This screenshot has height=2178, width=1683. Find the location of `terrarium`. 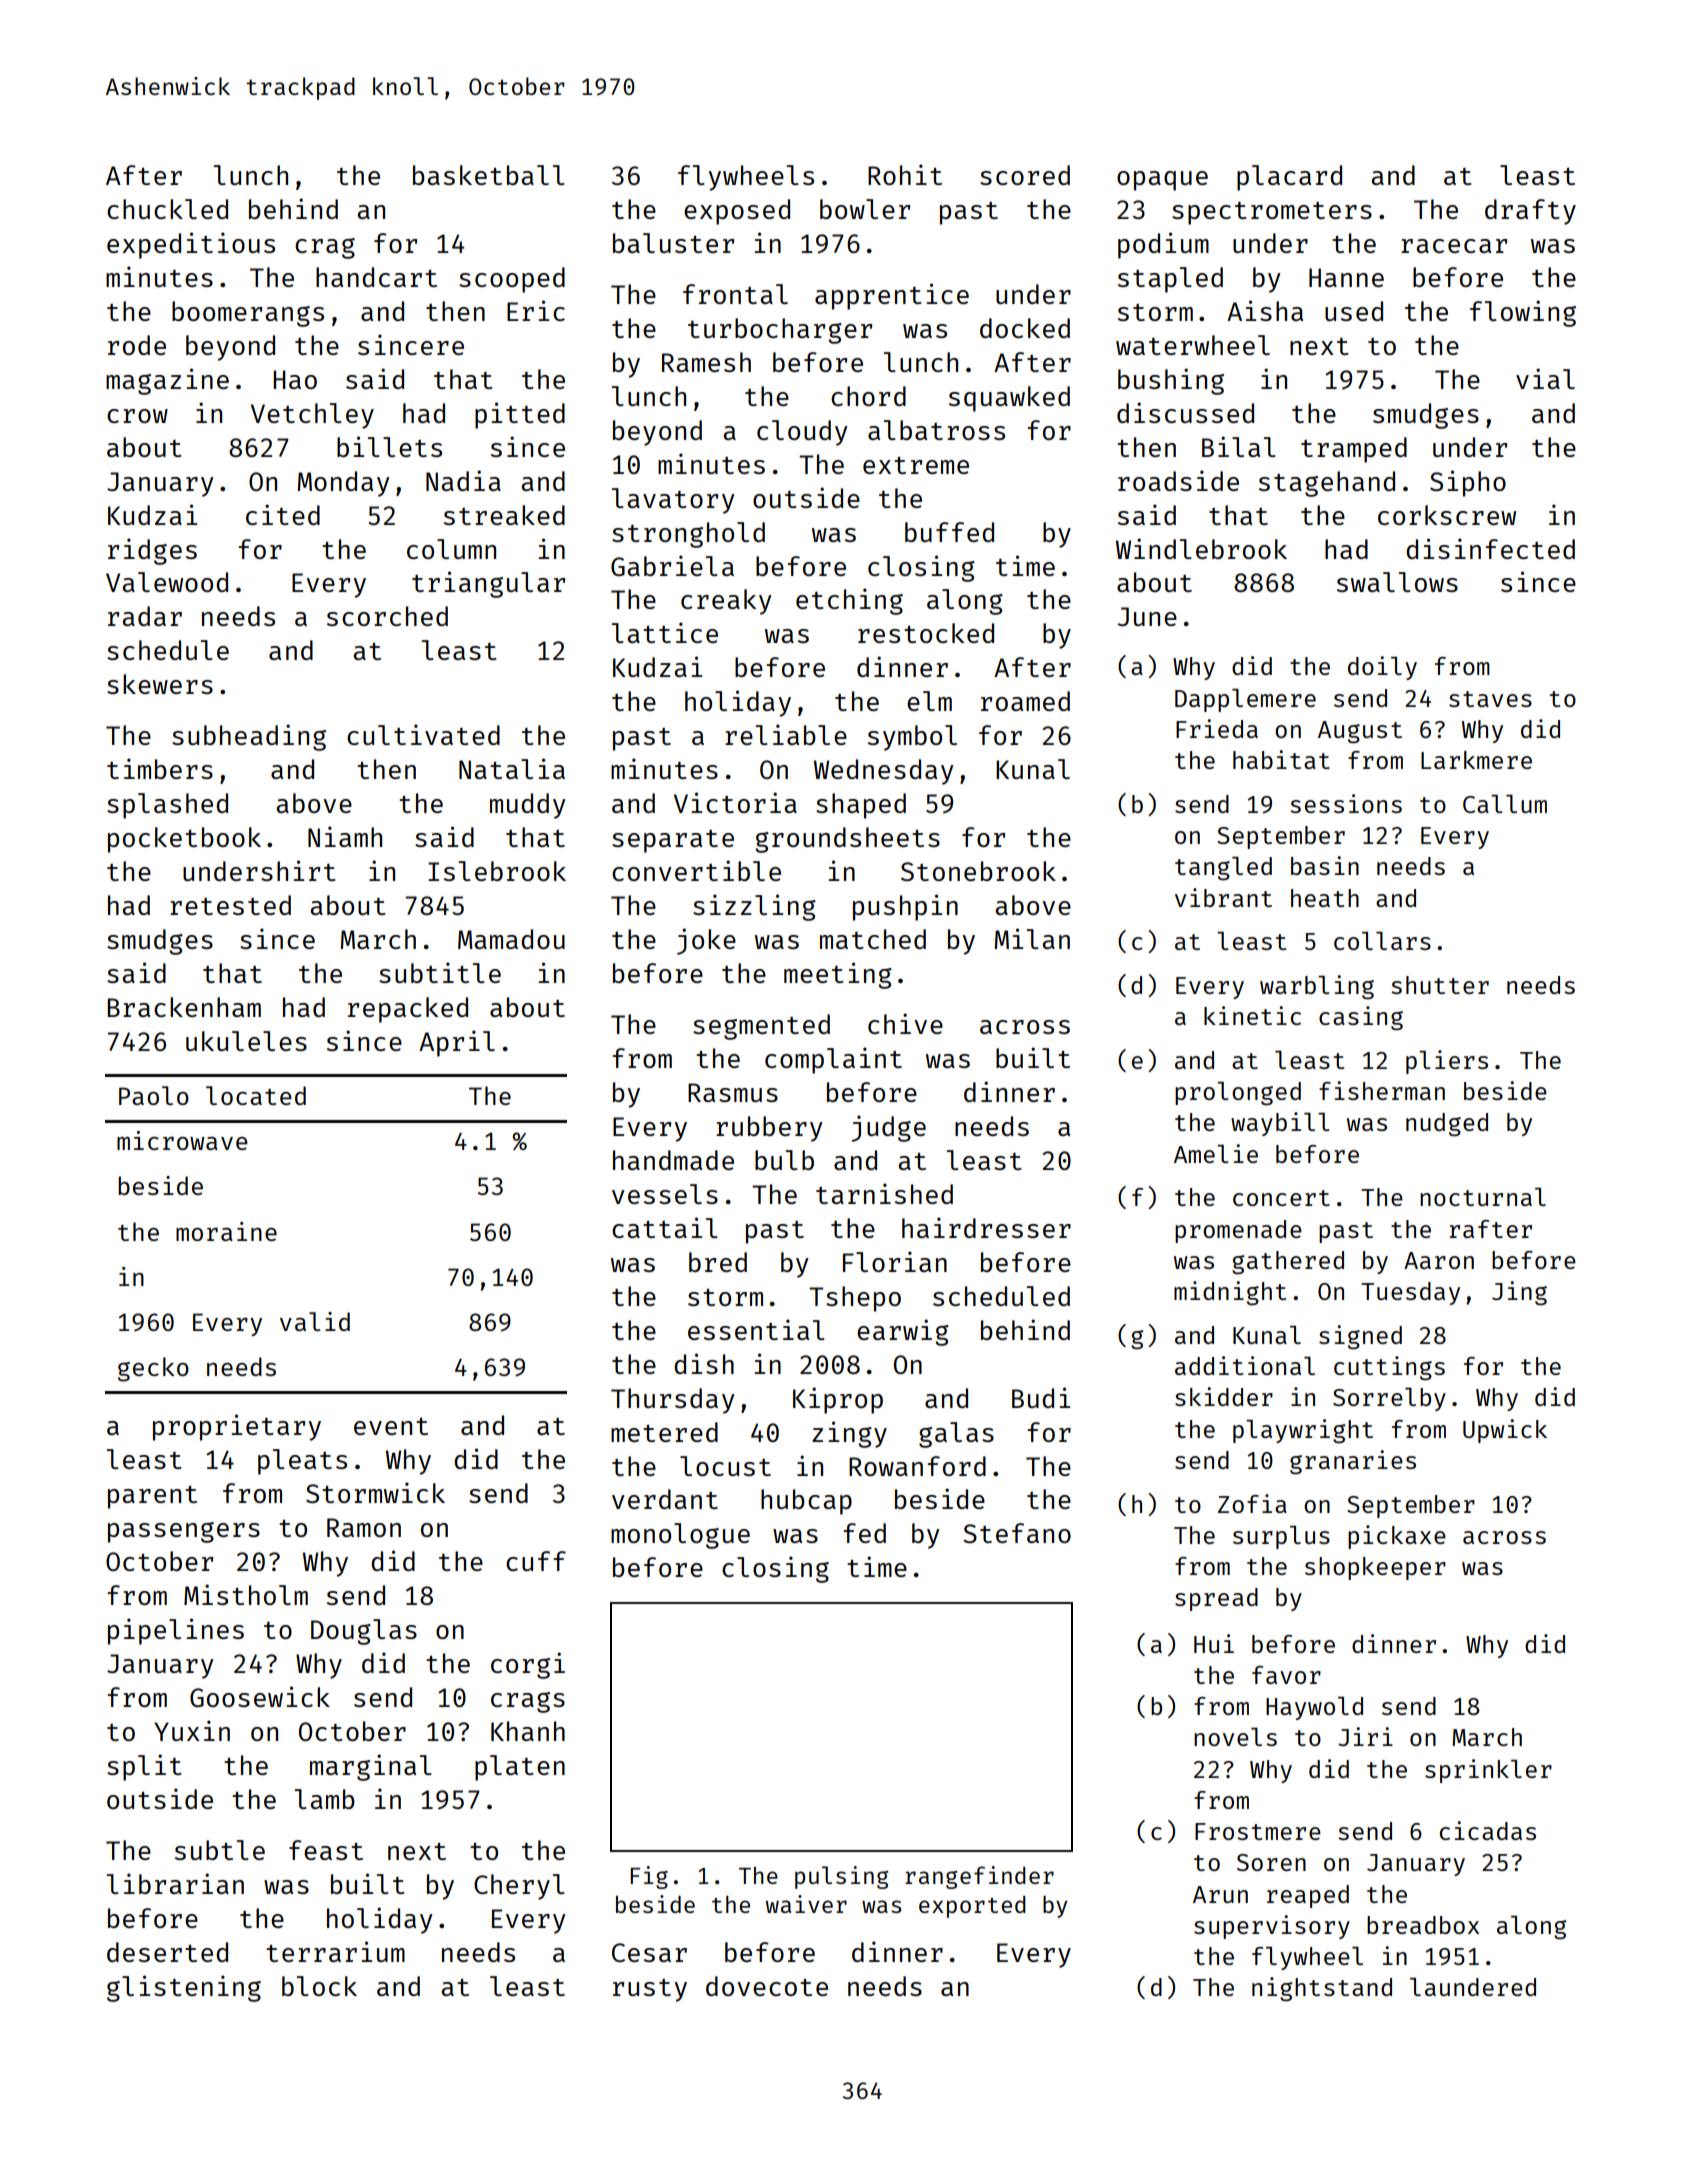

terrarium is located at coordinates (335, 1951).
